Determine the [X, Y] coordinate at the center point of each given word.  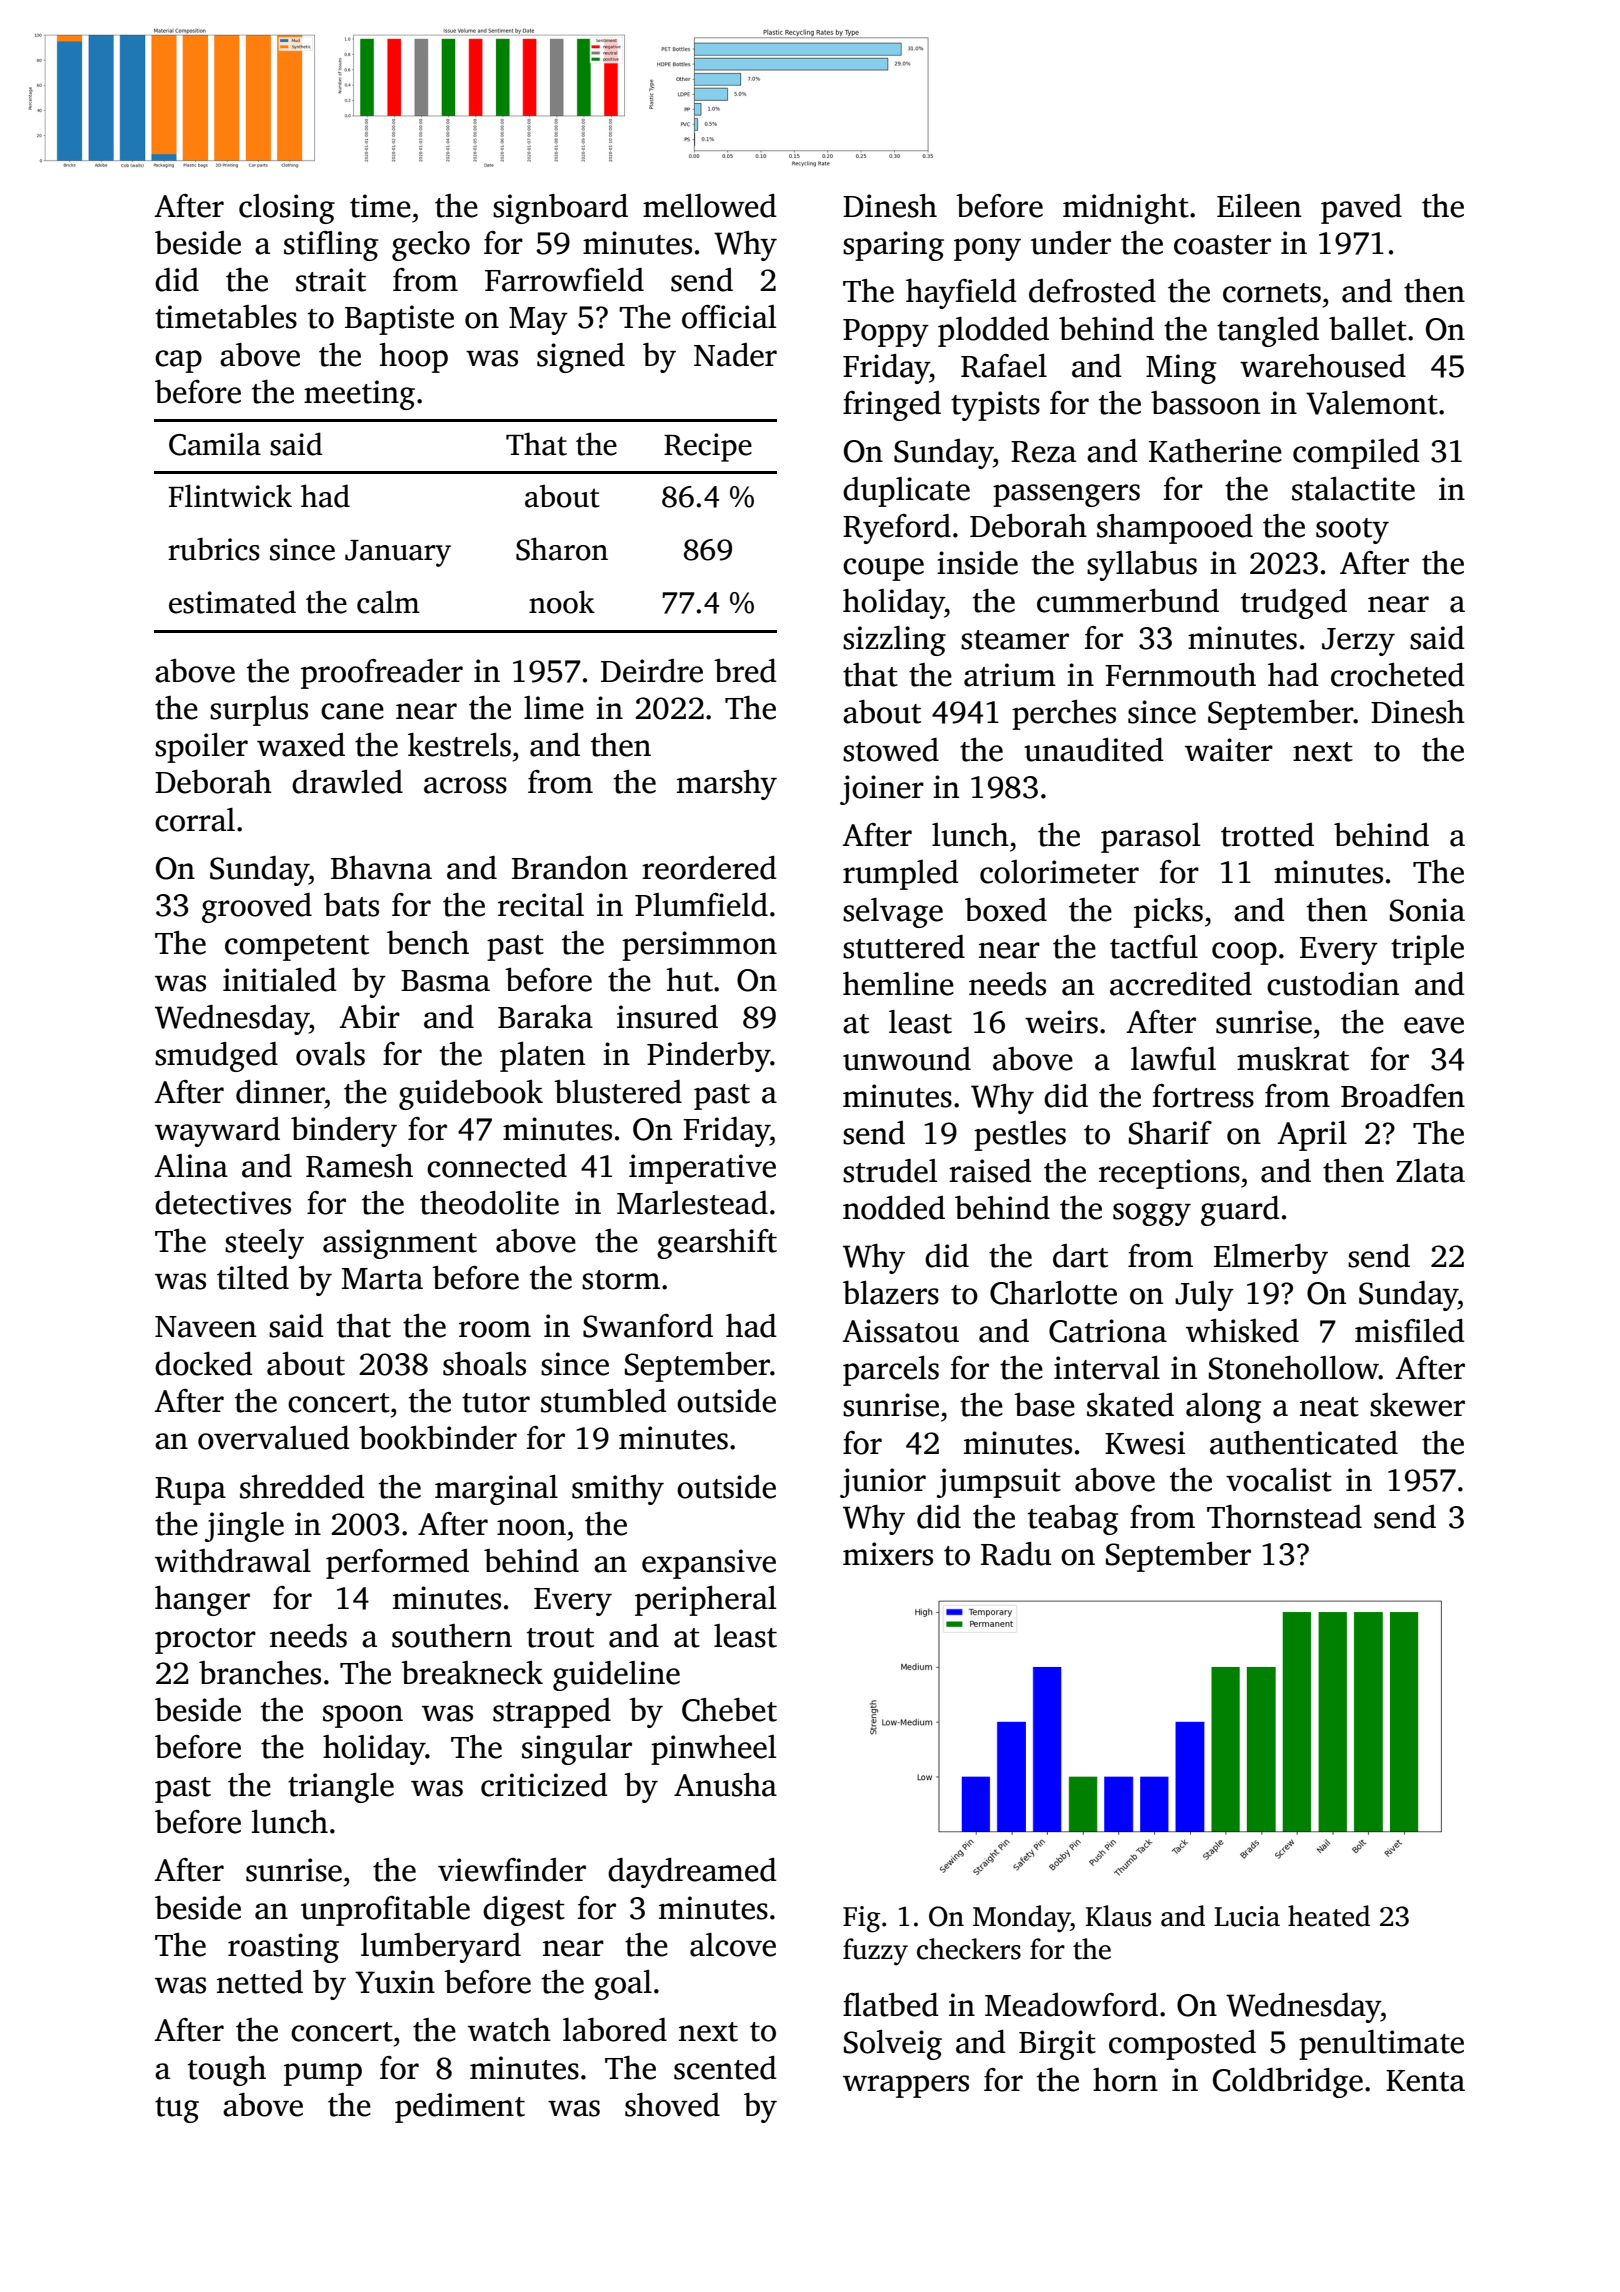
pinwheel [713, 1750]
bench [428, 943]
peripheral [705, 1601]
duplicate [906, 492]
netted [260, 1982]
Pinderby [709, 1057]
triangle [341, 1788]
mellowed [710, 206]
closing [287, 209]
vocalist [1279, 1480]
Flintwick [230, 496]
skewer [1417, 1405]
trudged [1294, 604]
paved [1361, 209]
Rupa [190, 1491]
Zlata [1430, 1171]
